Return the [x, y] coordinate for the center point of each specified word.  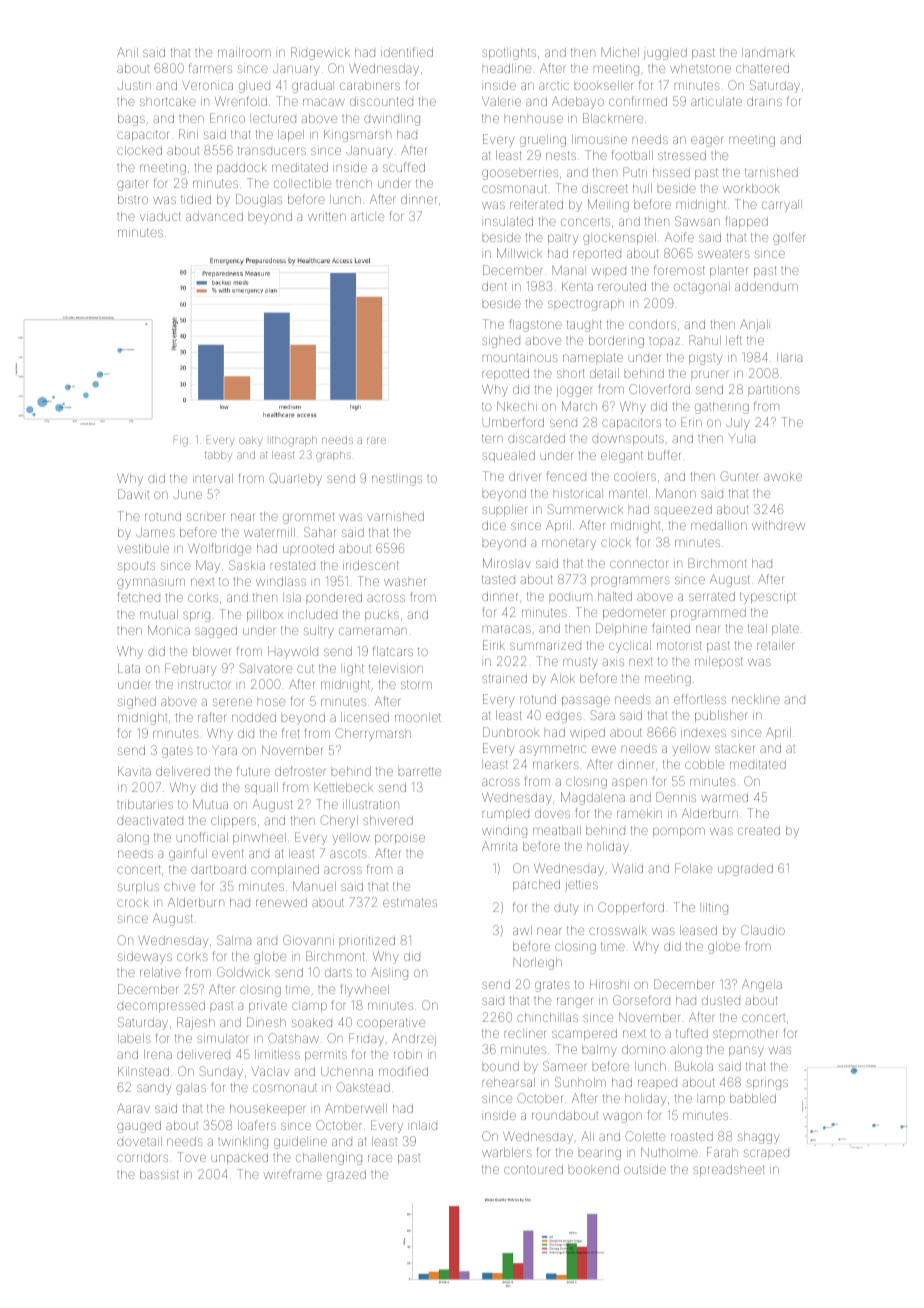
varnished [395, 516]
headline [507, 68]
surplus [138, 887]
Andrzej [414, 1040]
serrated [712, 596]
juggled [665, 54]
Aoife [679, 237]
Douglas [259, 200]
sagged [216, 632]
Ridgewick [320, 53]
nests [561, 155]
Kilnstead [143, 1071]
